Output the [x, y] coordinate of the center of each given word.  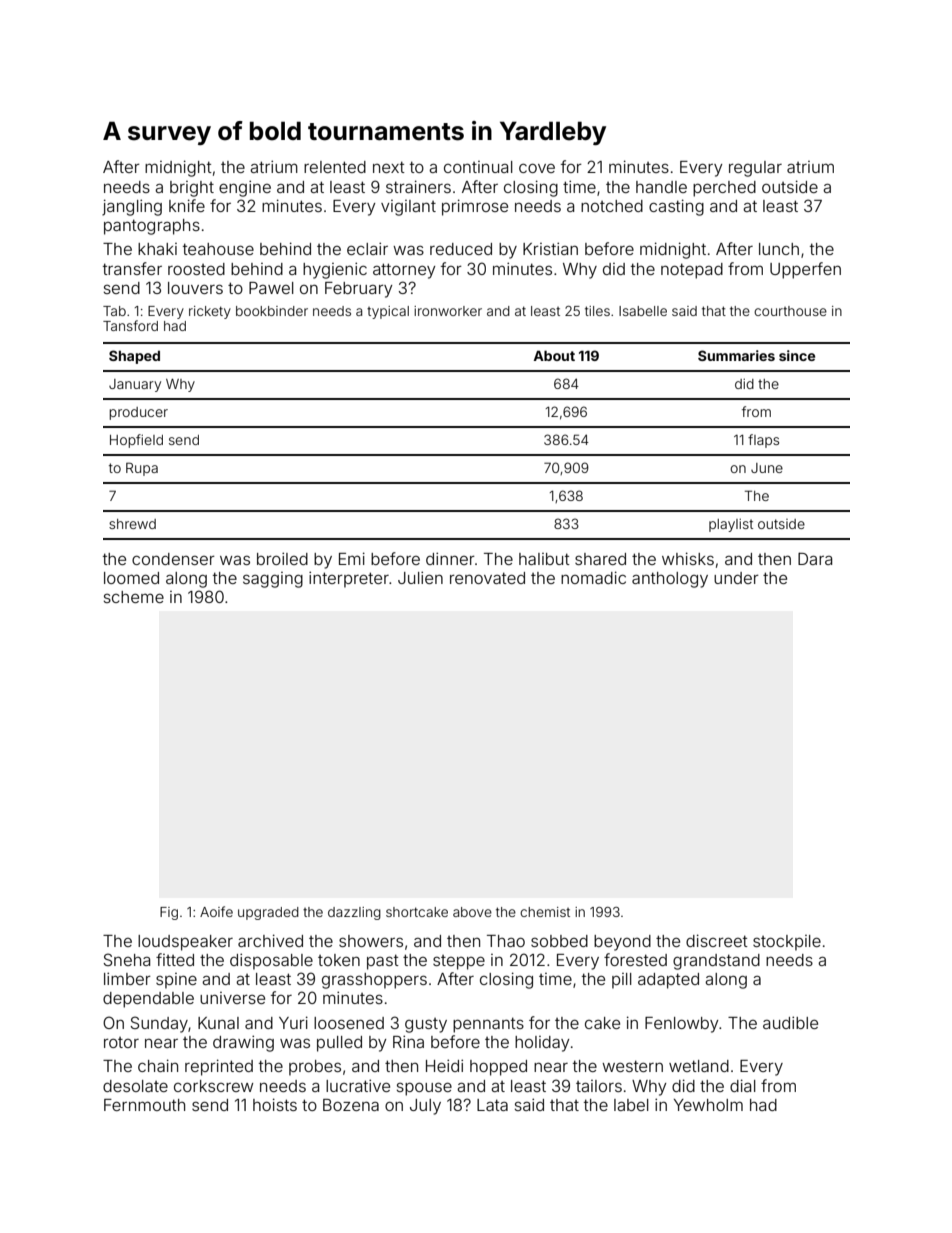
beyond [622, 943]
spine [176, 981]
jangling [132, 207]
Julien [420, 577]
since [797, 355]
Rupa [142, 469]
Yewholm [708, 1105]
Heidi [444, 1065]
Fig [169, 913]
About [554, 355]
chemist [545, 912]
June [767, 468]
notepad [692, 271]
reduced [461, 249]
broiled [282, 558]
